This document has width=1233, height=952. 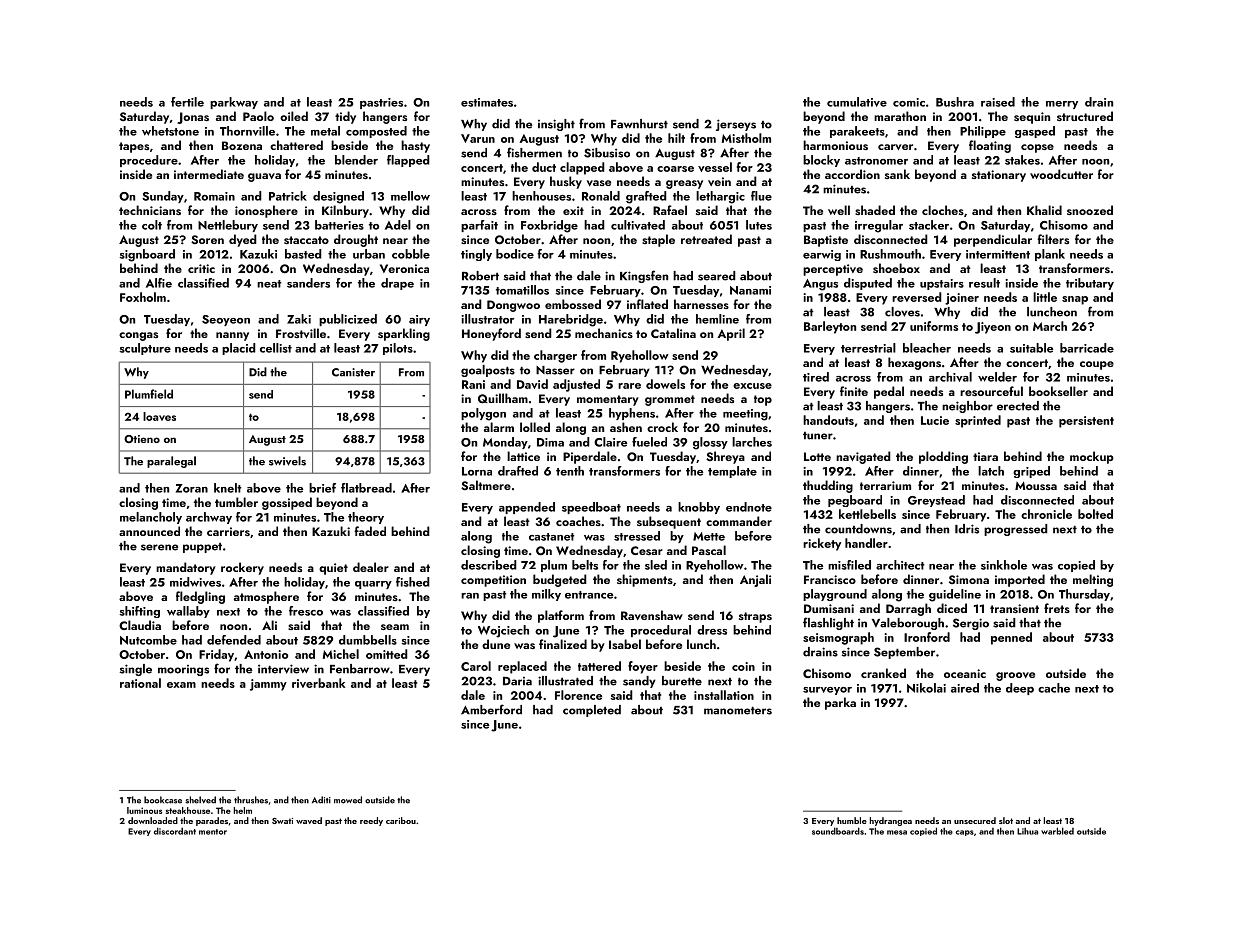 I want to click on fertile, so click(x=187, y=102).
